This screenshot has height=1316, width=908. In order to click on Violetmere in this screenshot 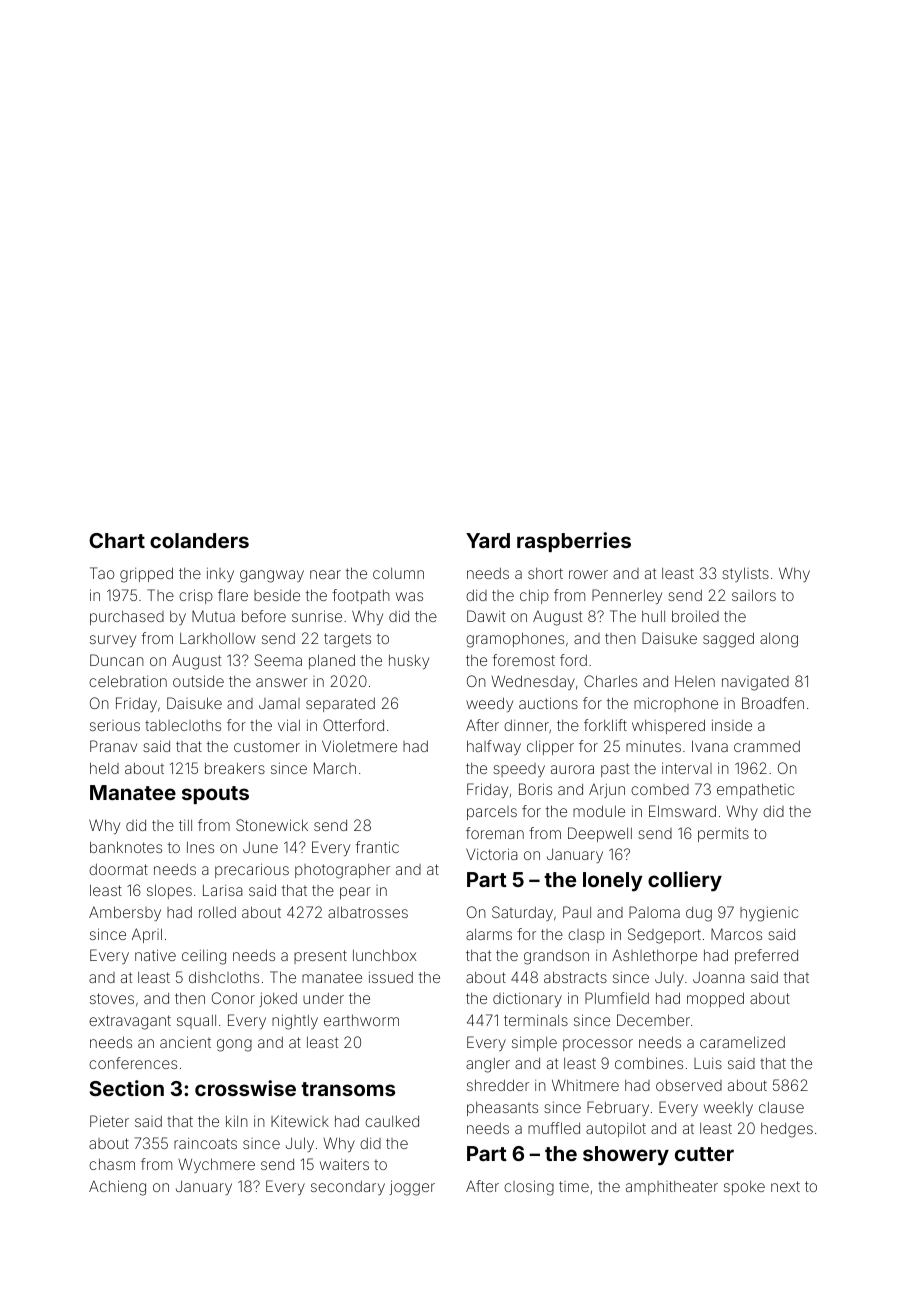, I will do `click(359, 746)`.
